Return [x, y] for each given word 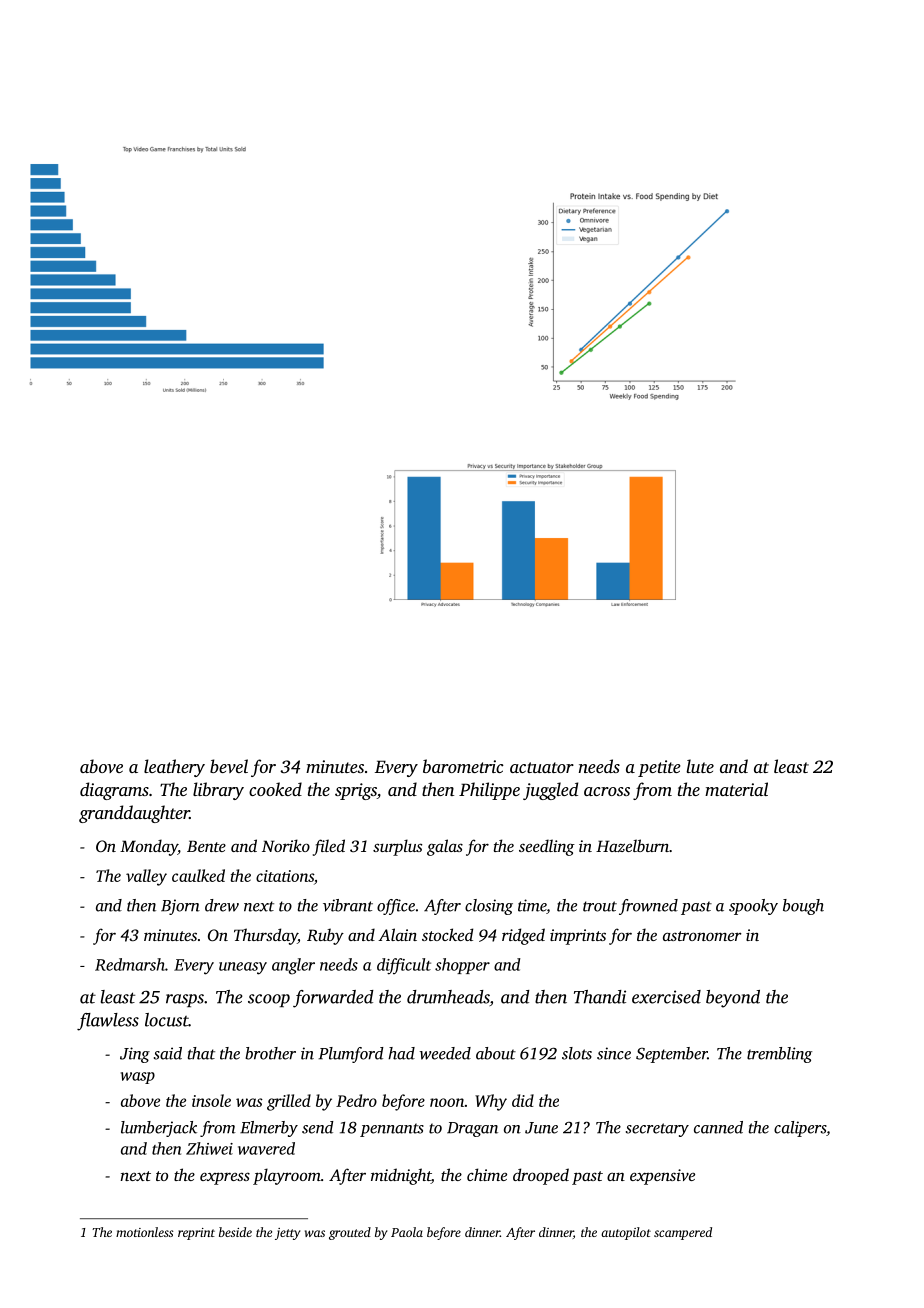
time [532, 905]
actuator [542, 767]
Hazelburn [632, 845]
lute [700, 766]
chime [487, 1174]
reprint [196, 1234]
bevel [229, 766]
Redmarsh [130, 964]
